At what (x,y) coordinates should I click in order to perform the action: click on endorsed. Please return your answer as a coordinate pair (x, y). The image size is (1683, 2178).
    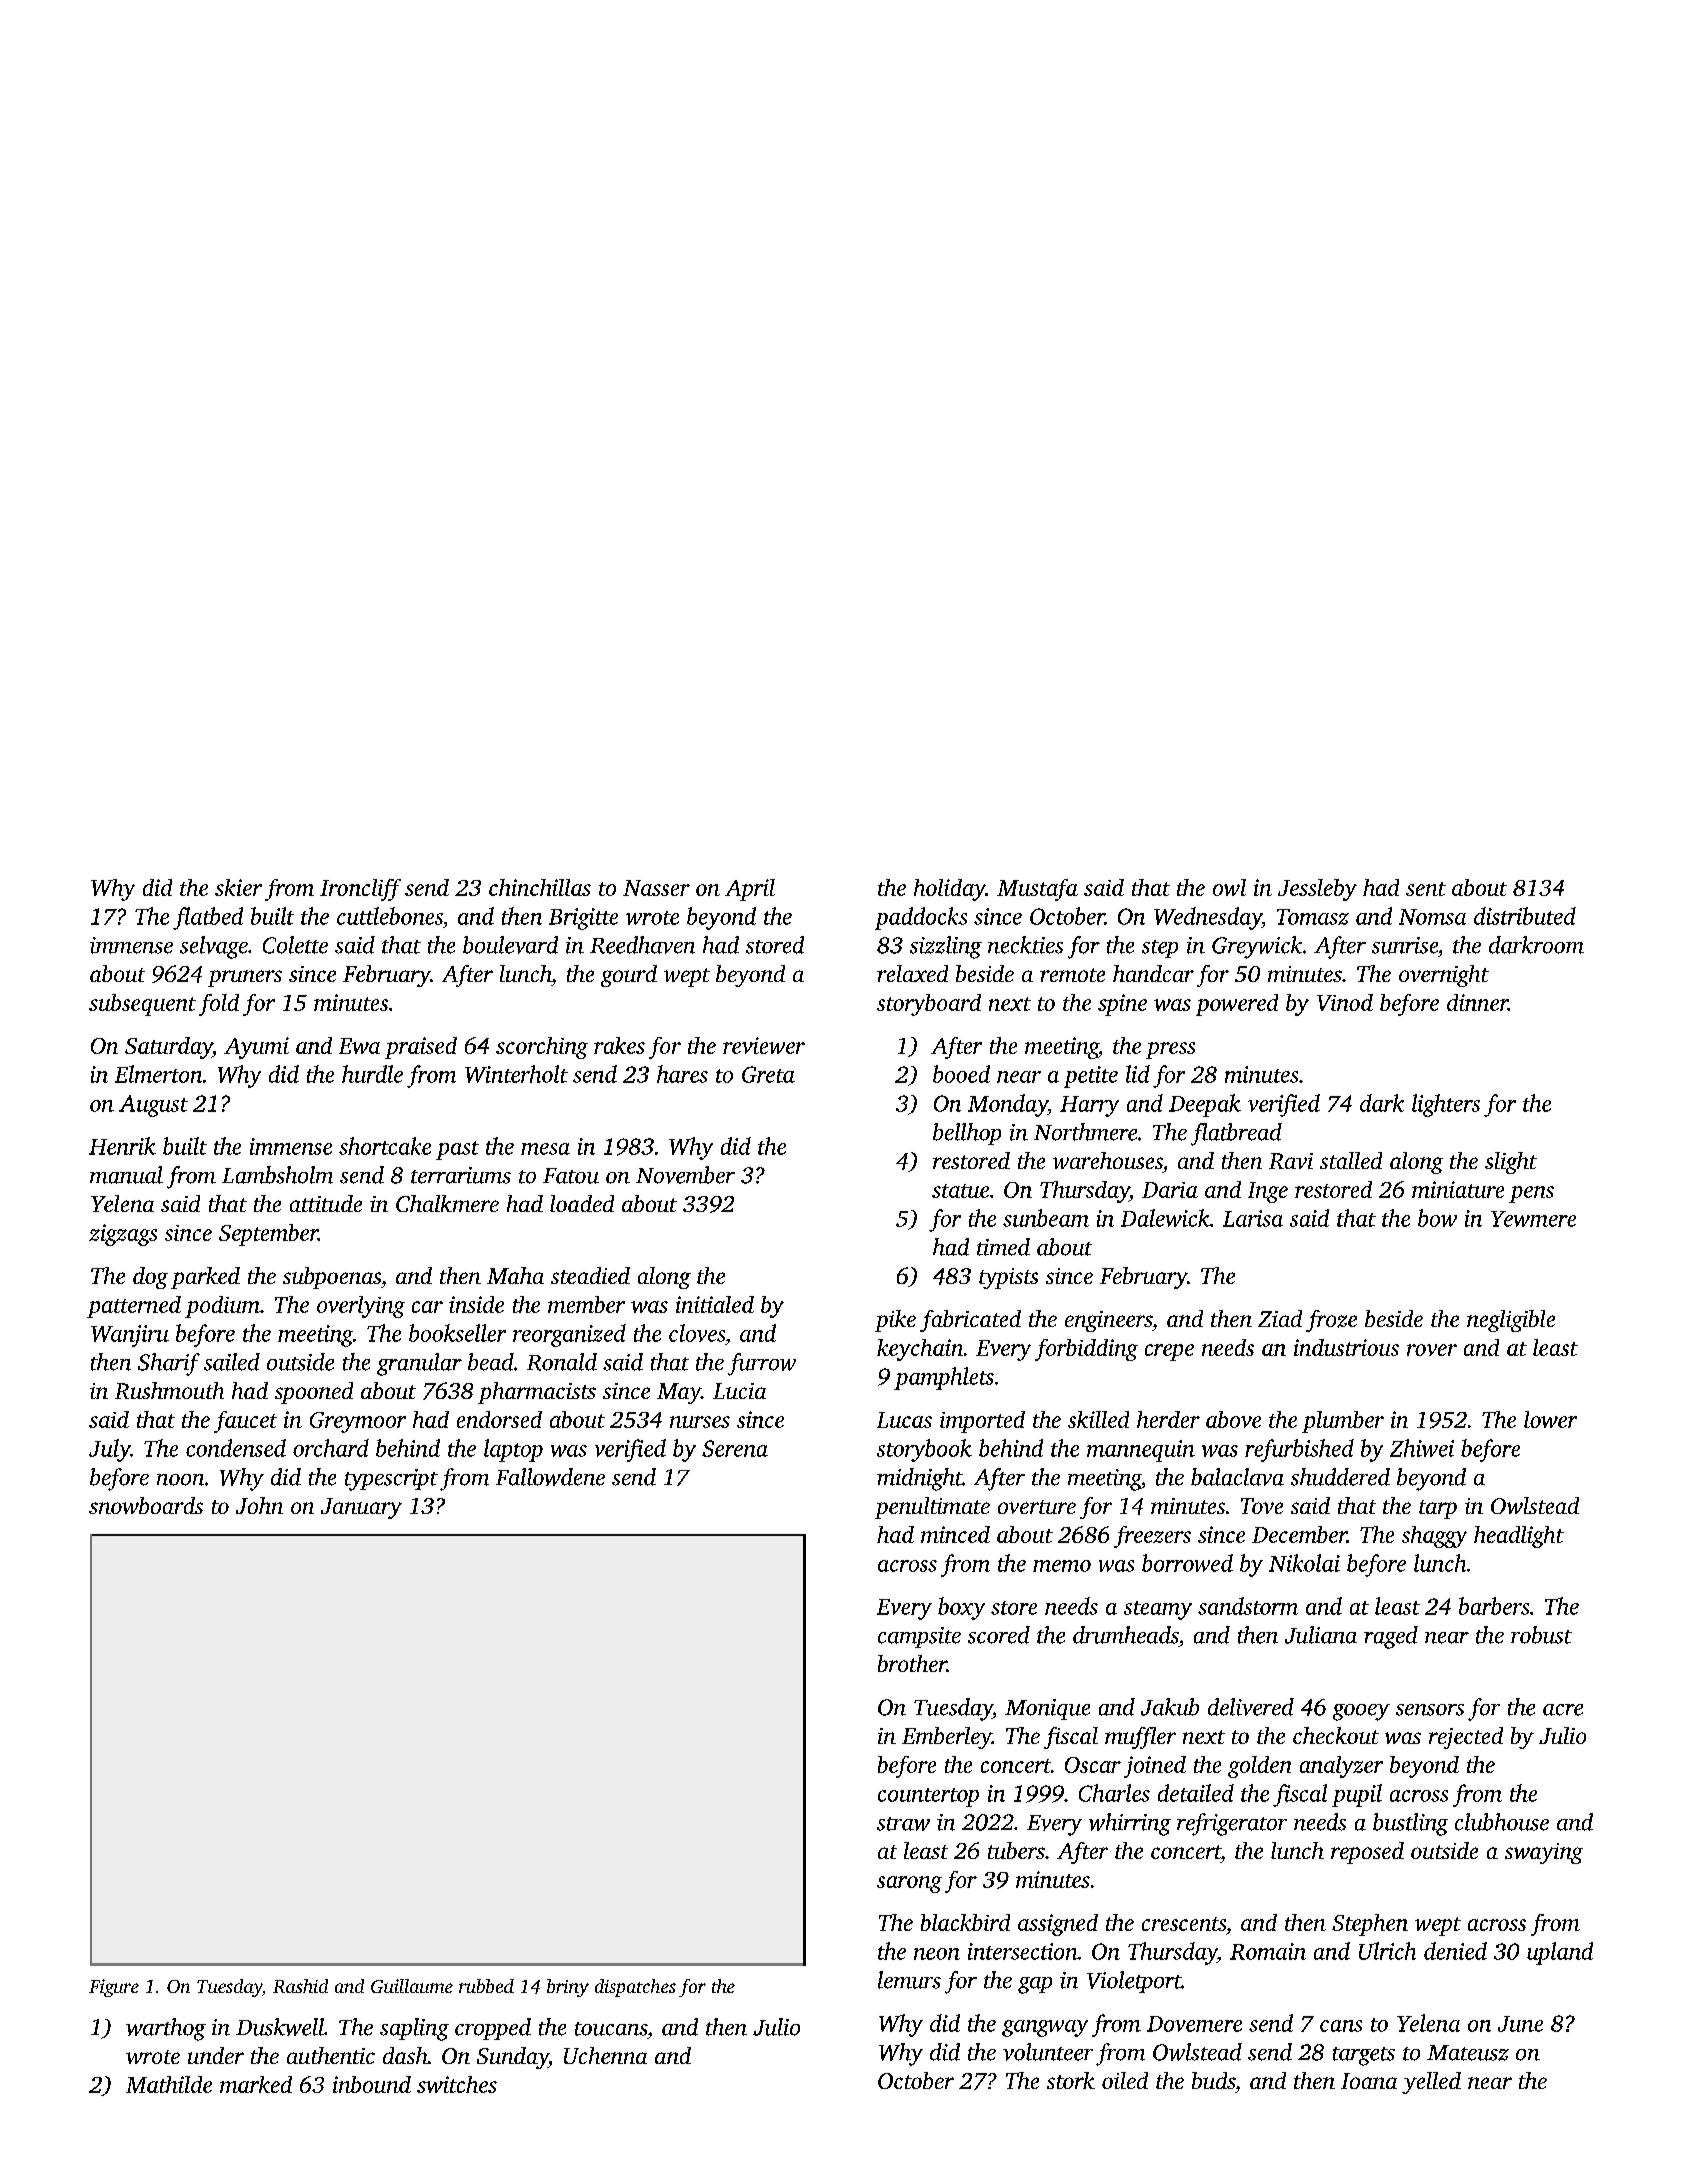
    Looking at the image, I should click on (499, 1419).
